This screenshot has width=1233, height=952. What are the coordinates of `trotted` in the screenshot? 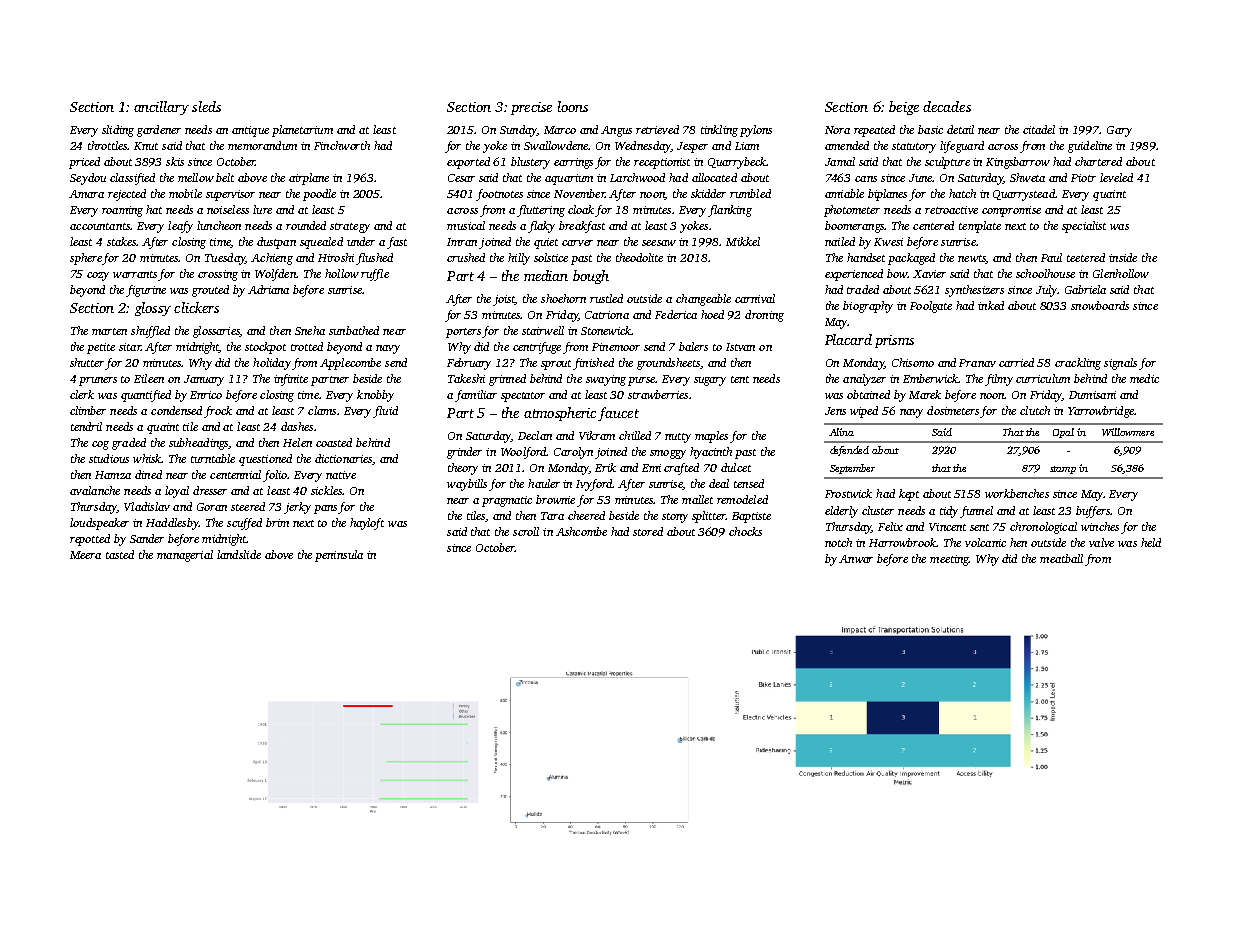 It's located at (307, 346).
